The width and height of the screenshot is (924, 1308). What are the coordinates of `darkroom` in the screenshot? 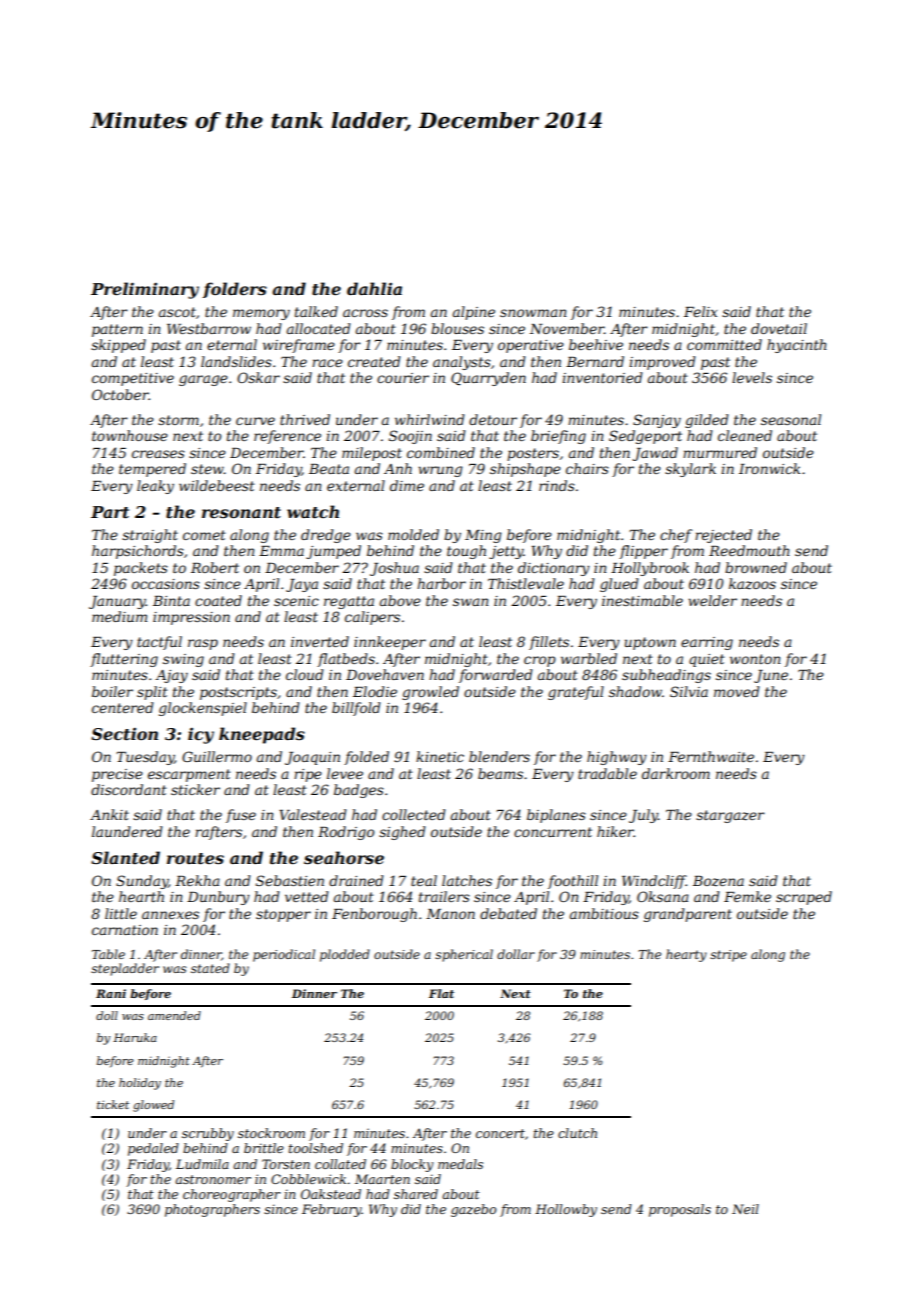 It's located at (676, 773).
